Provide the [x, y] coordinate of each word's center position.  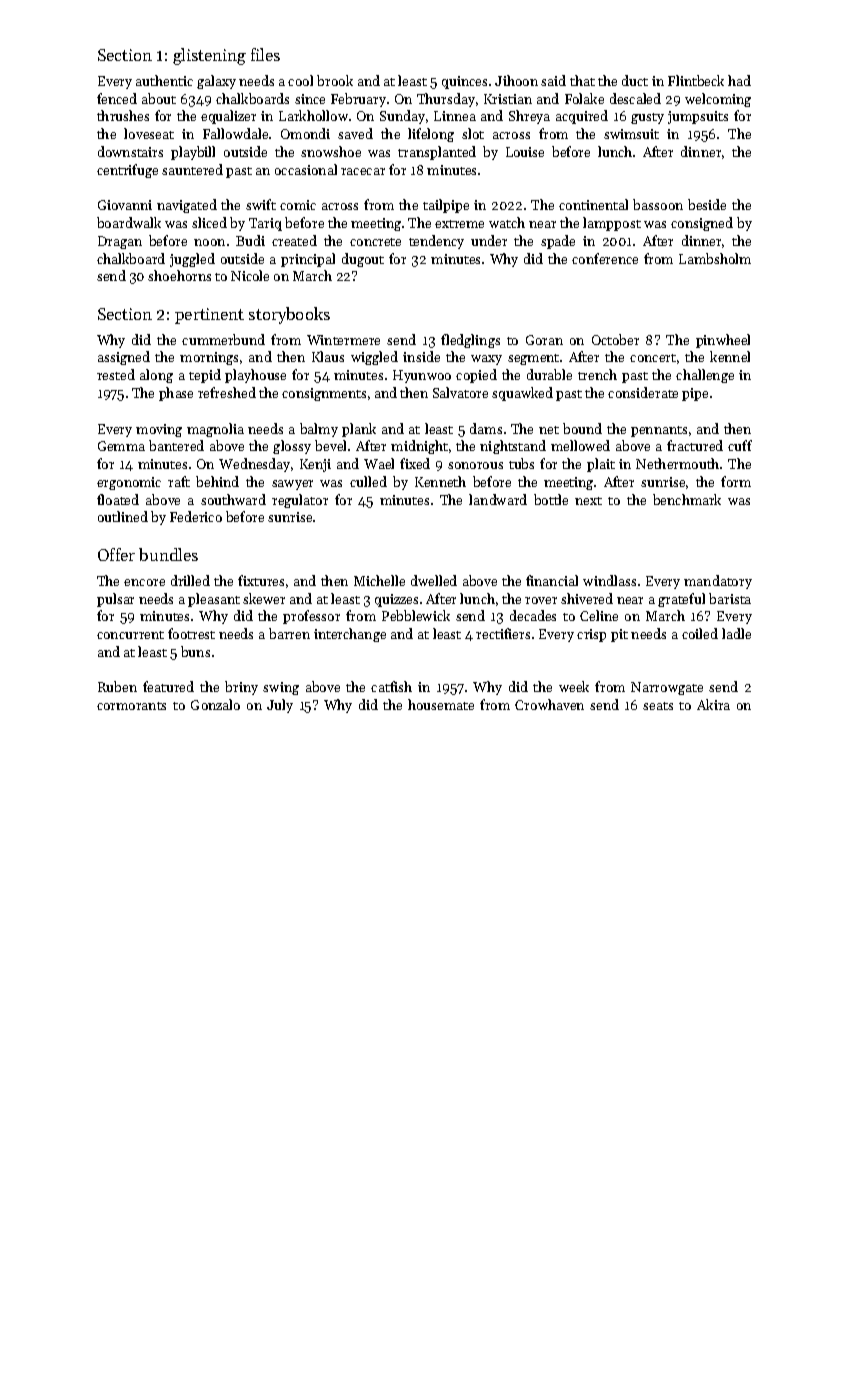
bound [582, 428]
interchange [350, 635]
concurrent [130, 635]
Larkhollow [313, 115]
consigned [702, 224]
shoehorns [179, 275]
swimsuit [631, 134]
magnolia [215, 430]
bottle [551, 499]
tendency [436, 242]
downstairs [130, 151]
